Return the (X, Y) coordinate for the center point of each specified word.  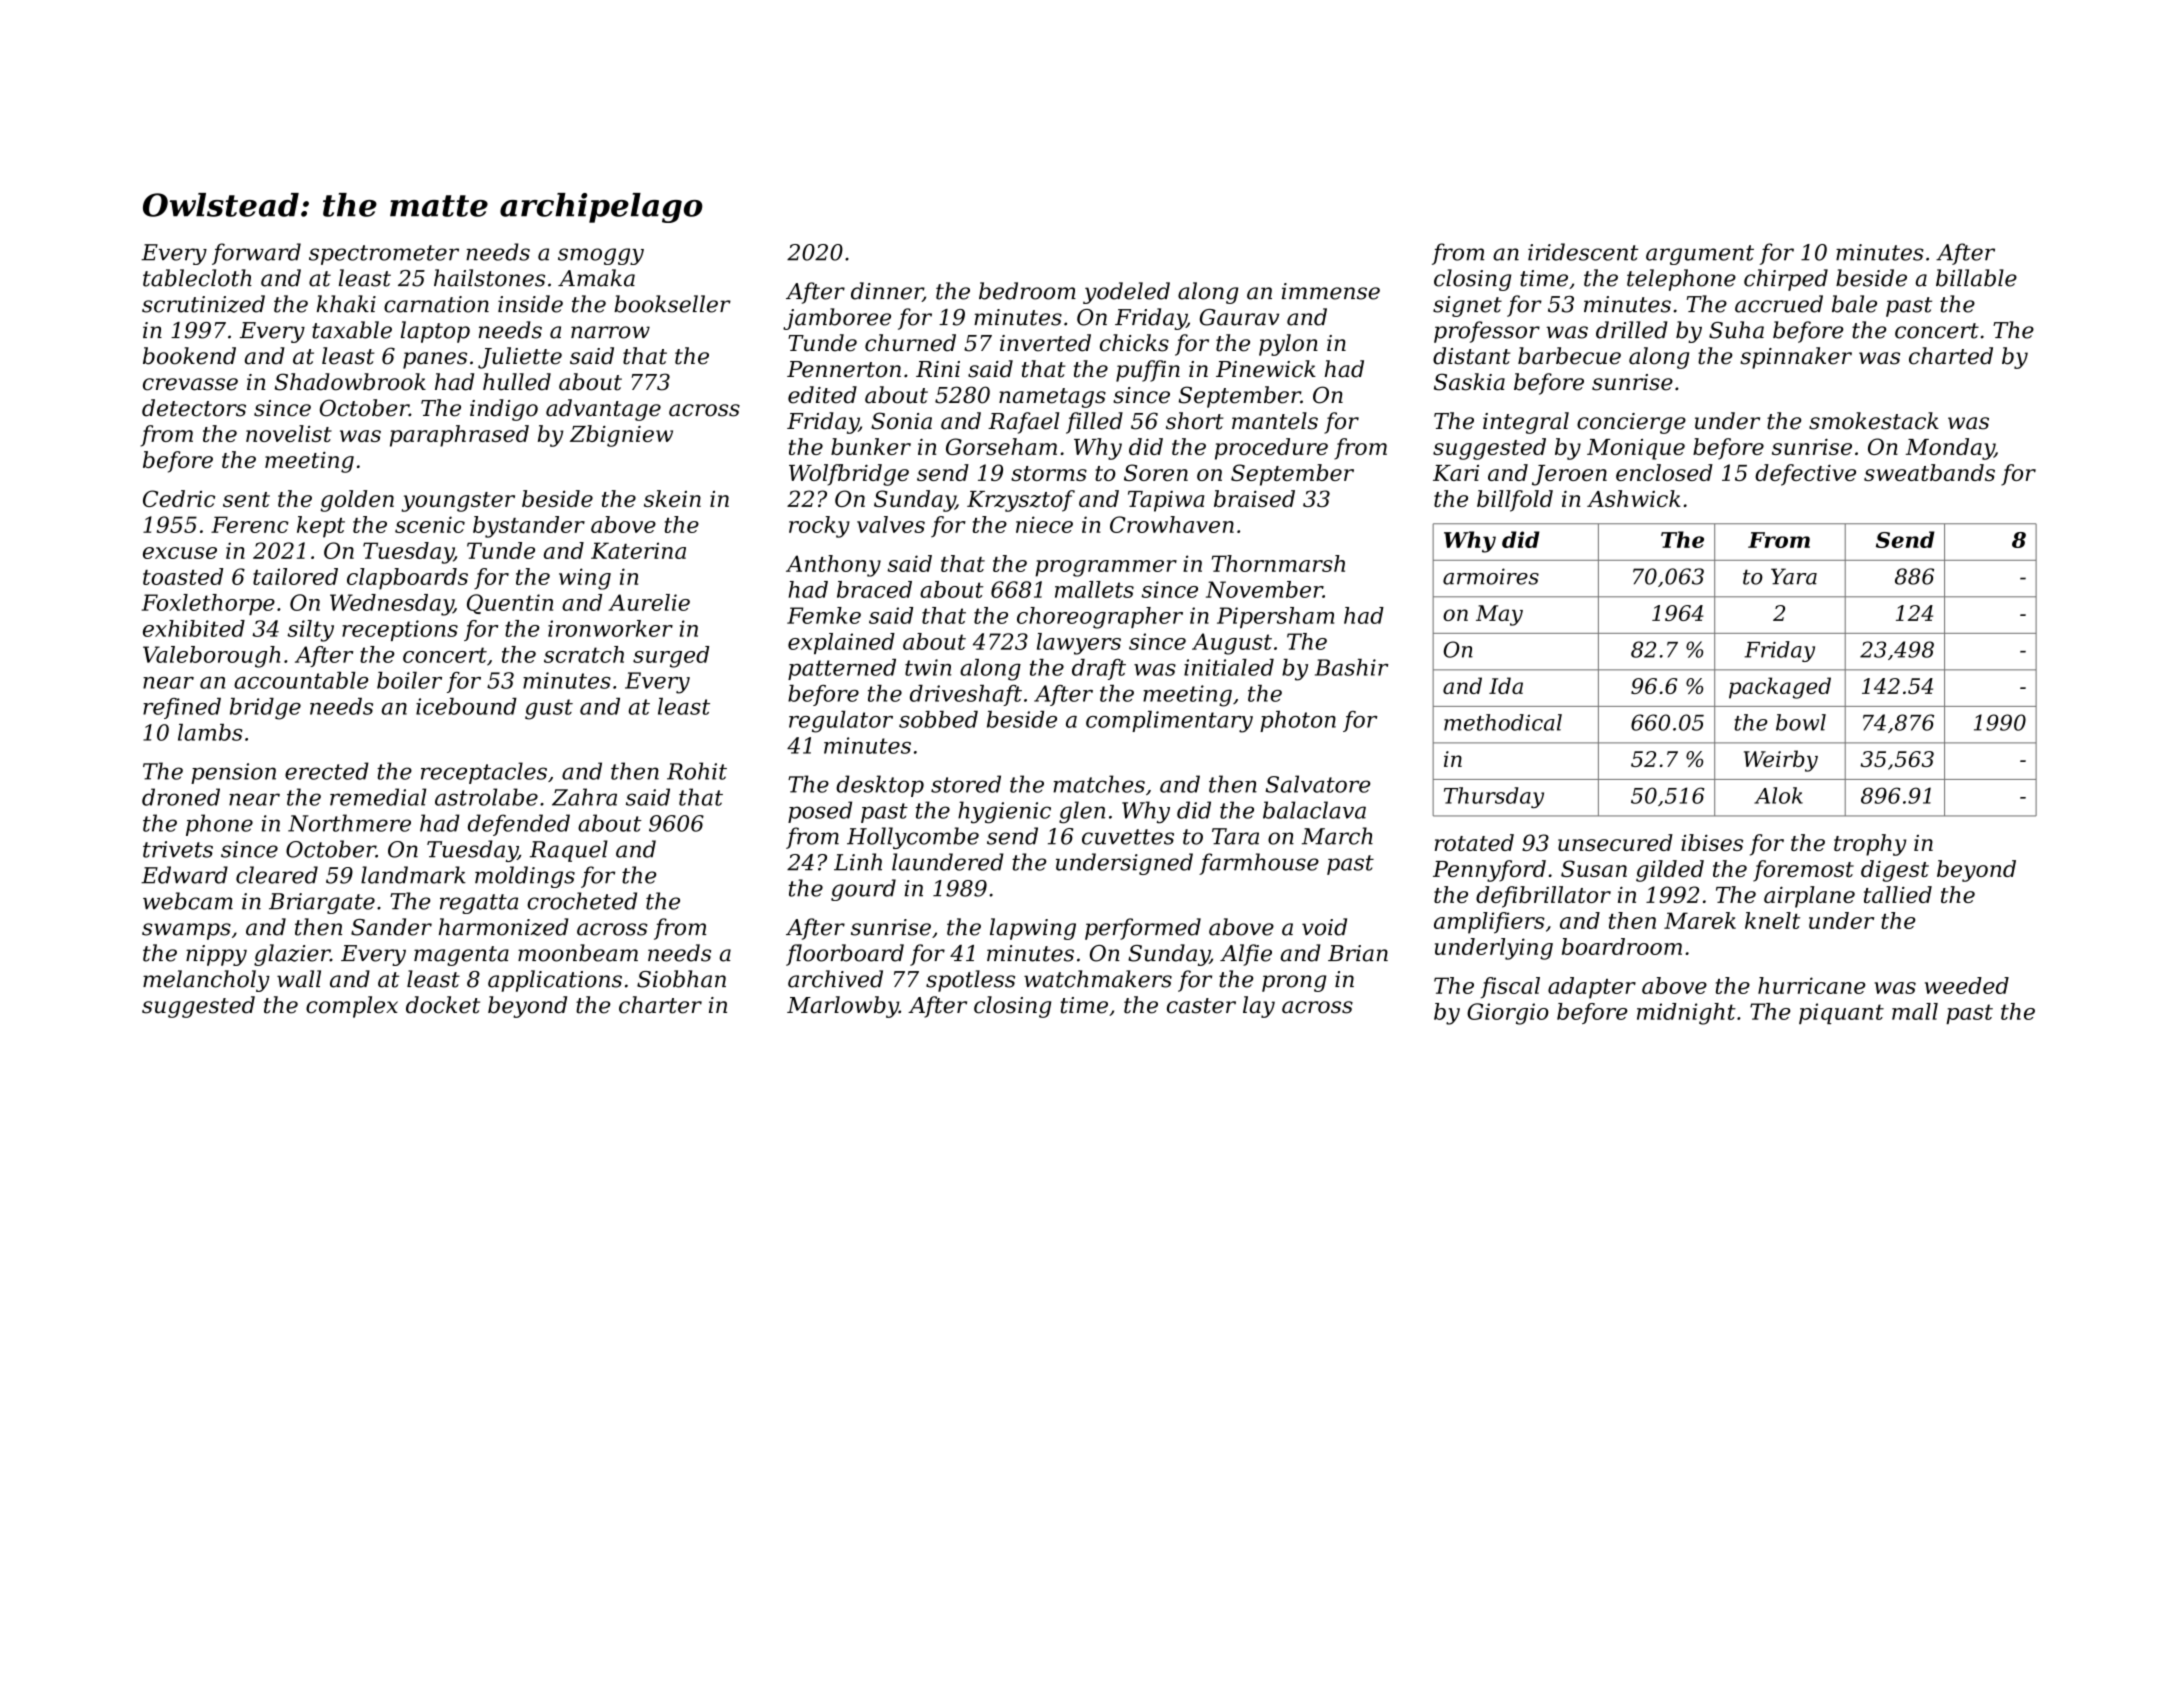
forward (256, 254)
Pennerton (844, 369)
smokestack (1874, 421)
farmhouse (1259, 864)
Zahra (584, 797)
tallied (1898, 894)
